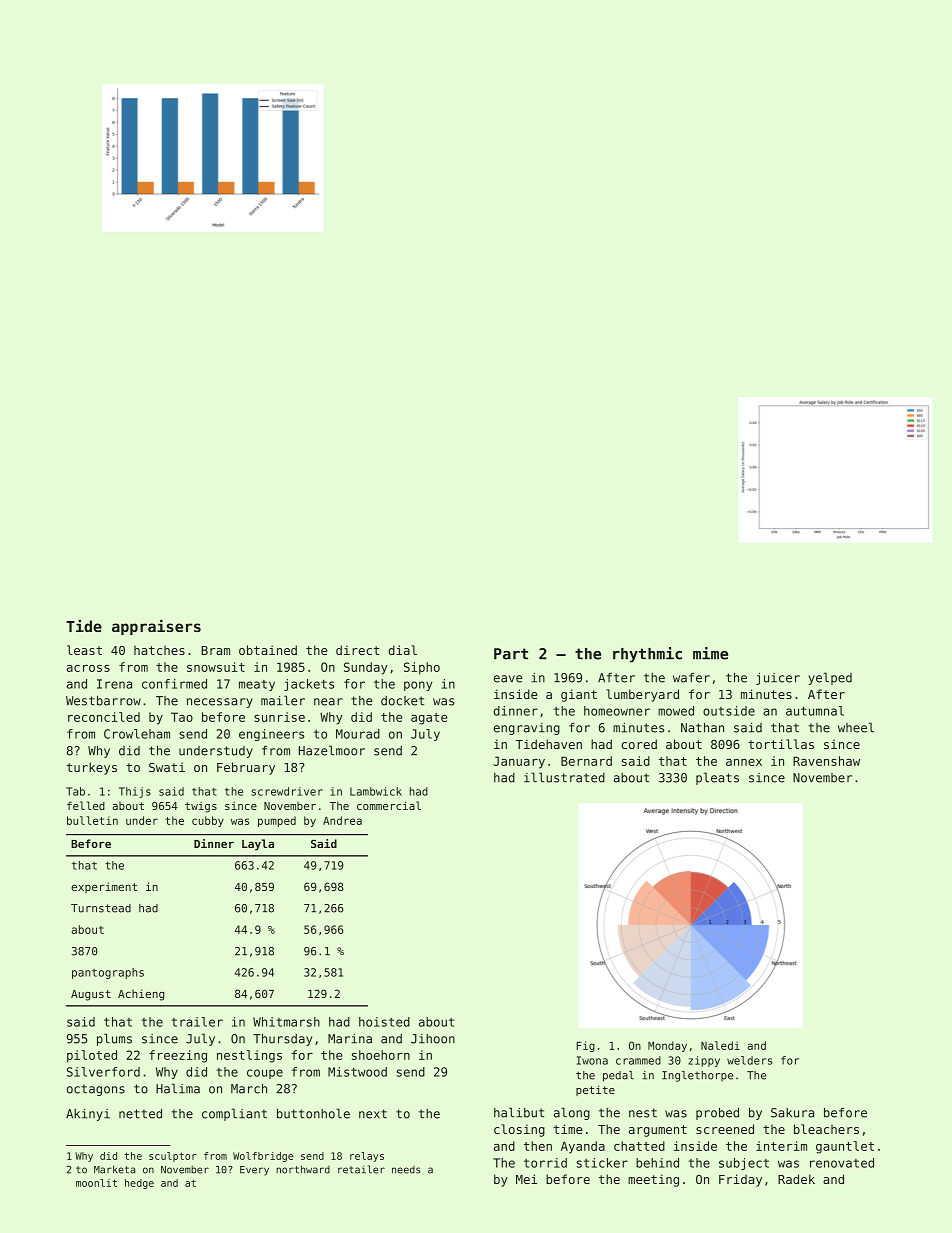  I want to click on octagons, so click(96, 1090).
